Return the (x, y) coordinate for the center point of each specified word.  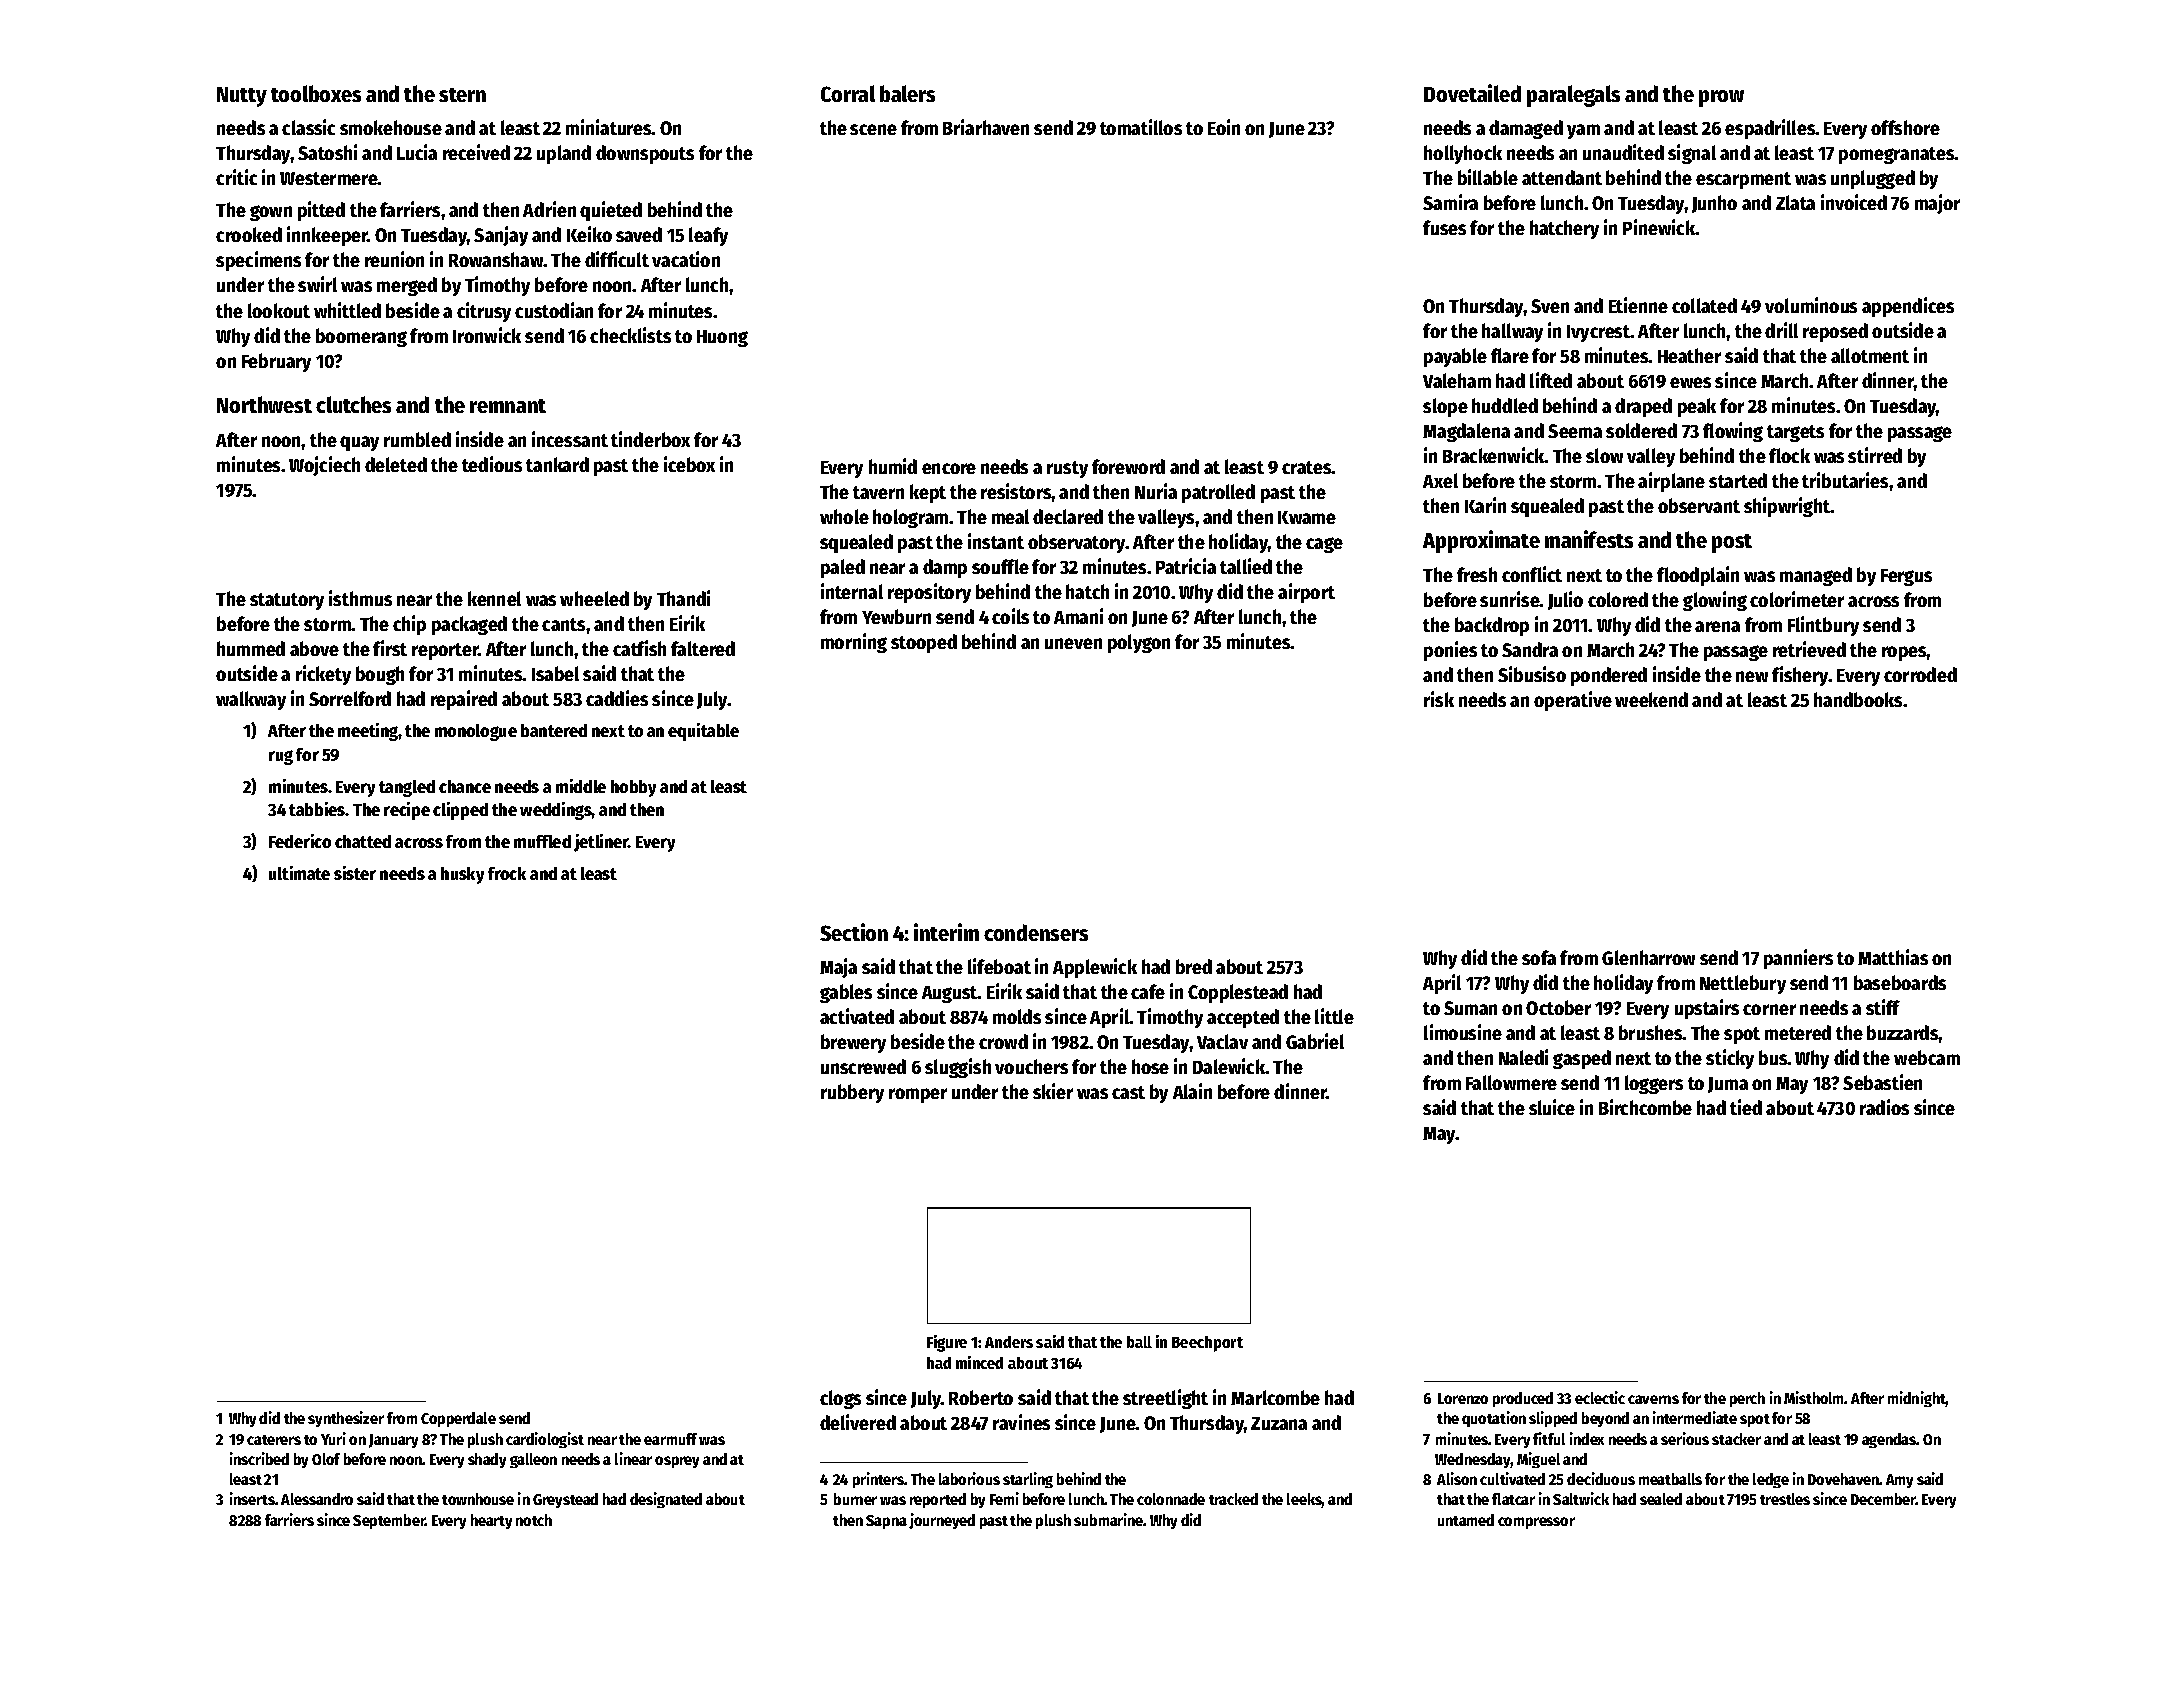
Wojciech (324, 466)
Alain (1192, 1091)
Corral (848, 93)
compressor (1536, 1523)
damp (945, 568)
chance (465, 786)
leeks (1304, 1500)
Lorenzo (1463, 1398)
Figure (947, 1343)
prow (1721, 98)
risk (1439, 699)
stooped (924, 643)
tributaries (1845, 480)
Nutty (242, 97)
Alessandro (317, 1499)
